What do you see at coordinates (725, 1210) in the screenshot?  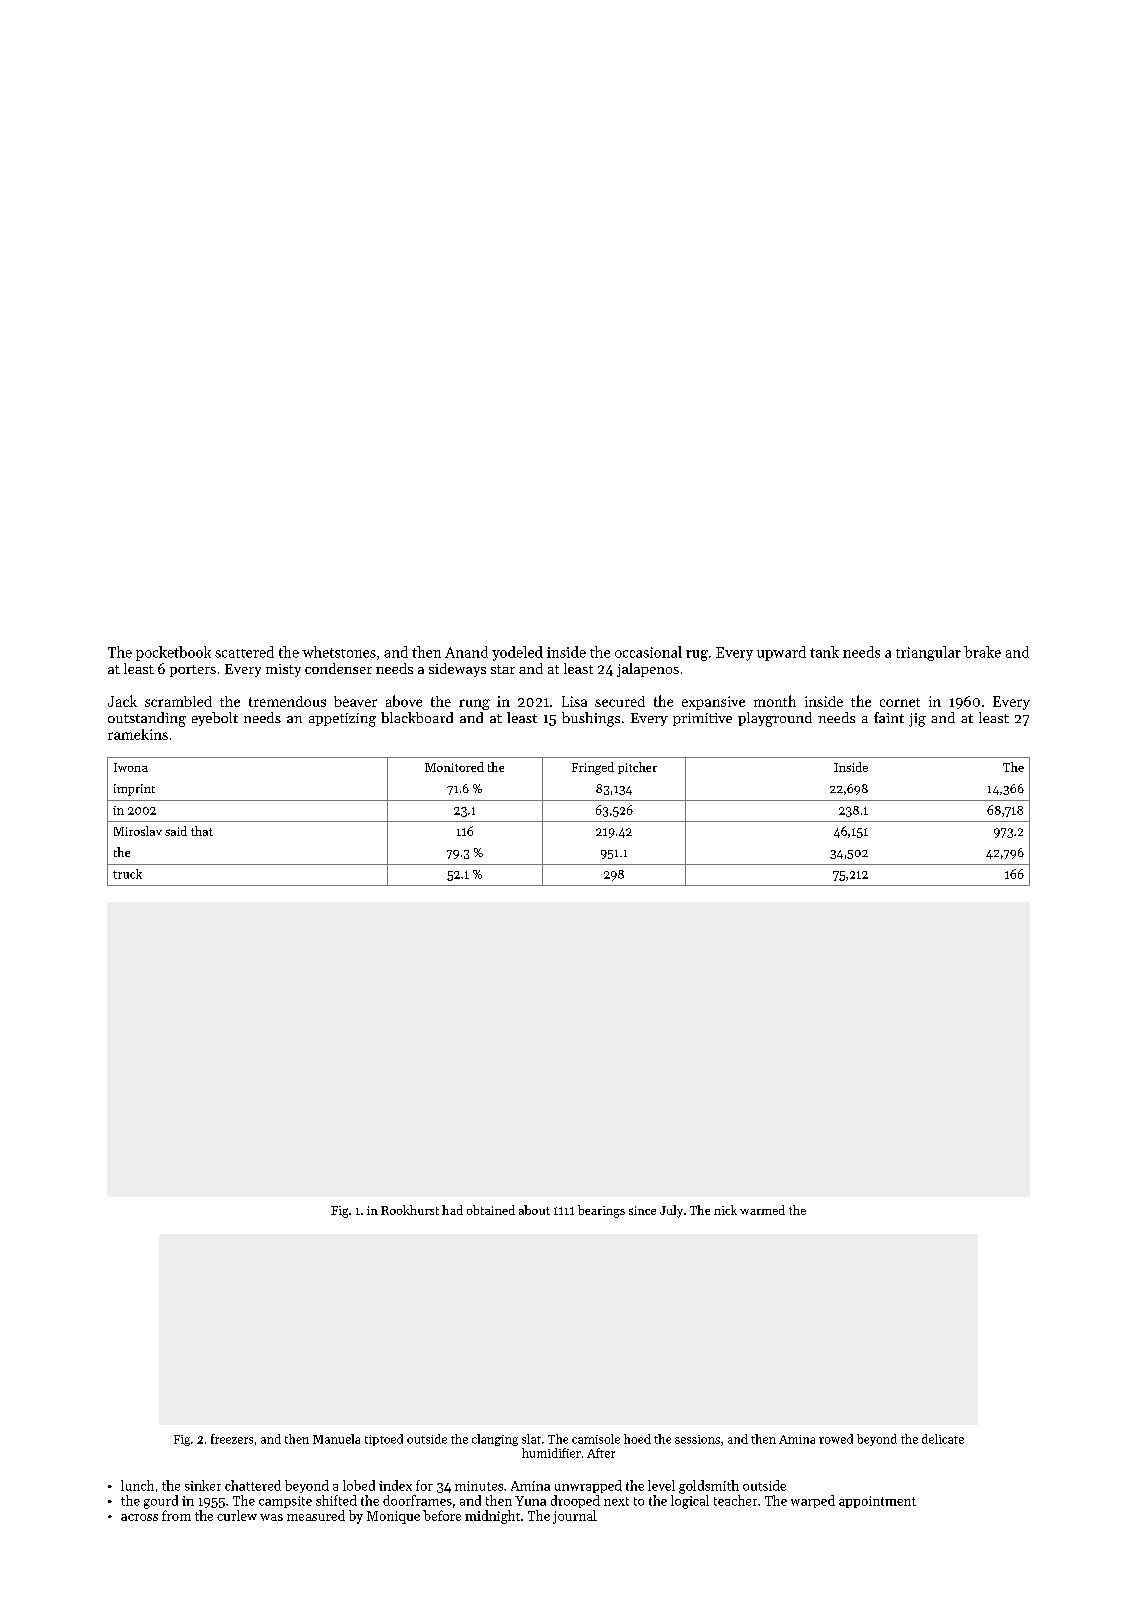 I see `nick` at bounding box center [725, 1210].
